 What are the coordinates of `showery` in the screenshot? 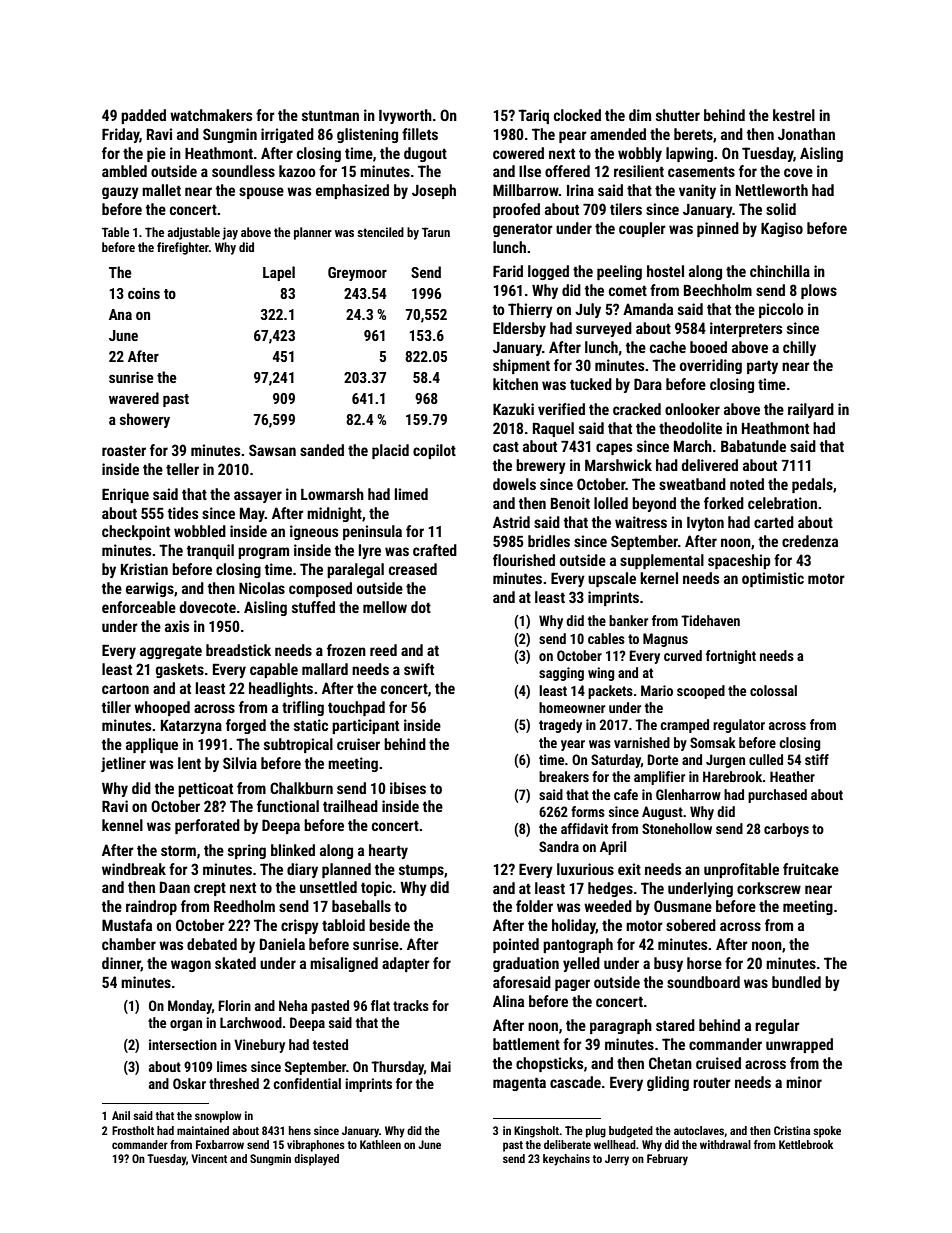 It's located at (145, 420).
